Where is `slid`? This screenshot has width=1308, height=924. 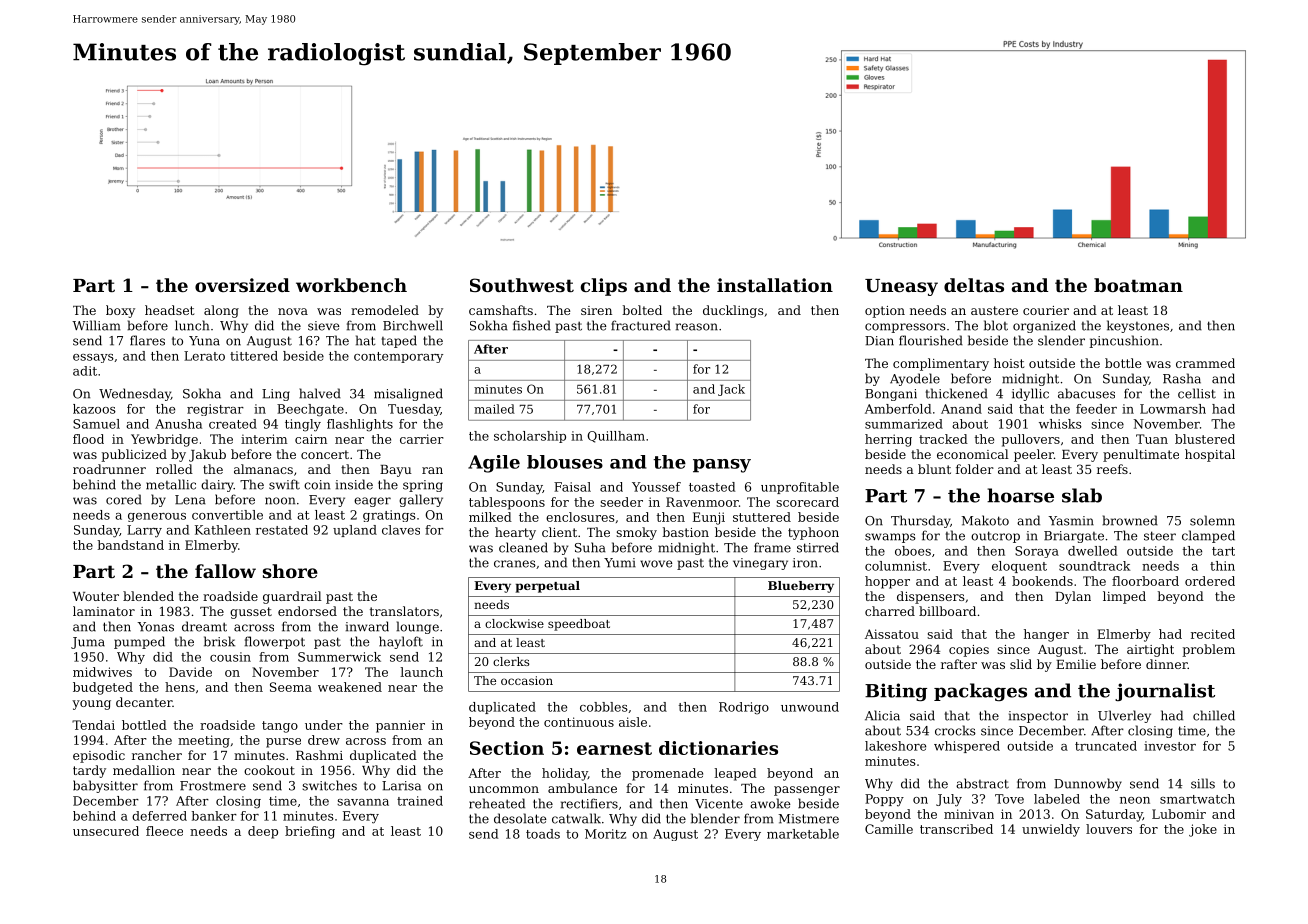 slid is located at coordinates (1021, 664).
